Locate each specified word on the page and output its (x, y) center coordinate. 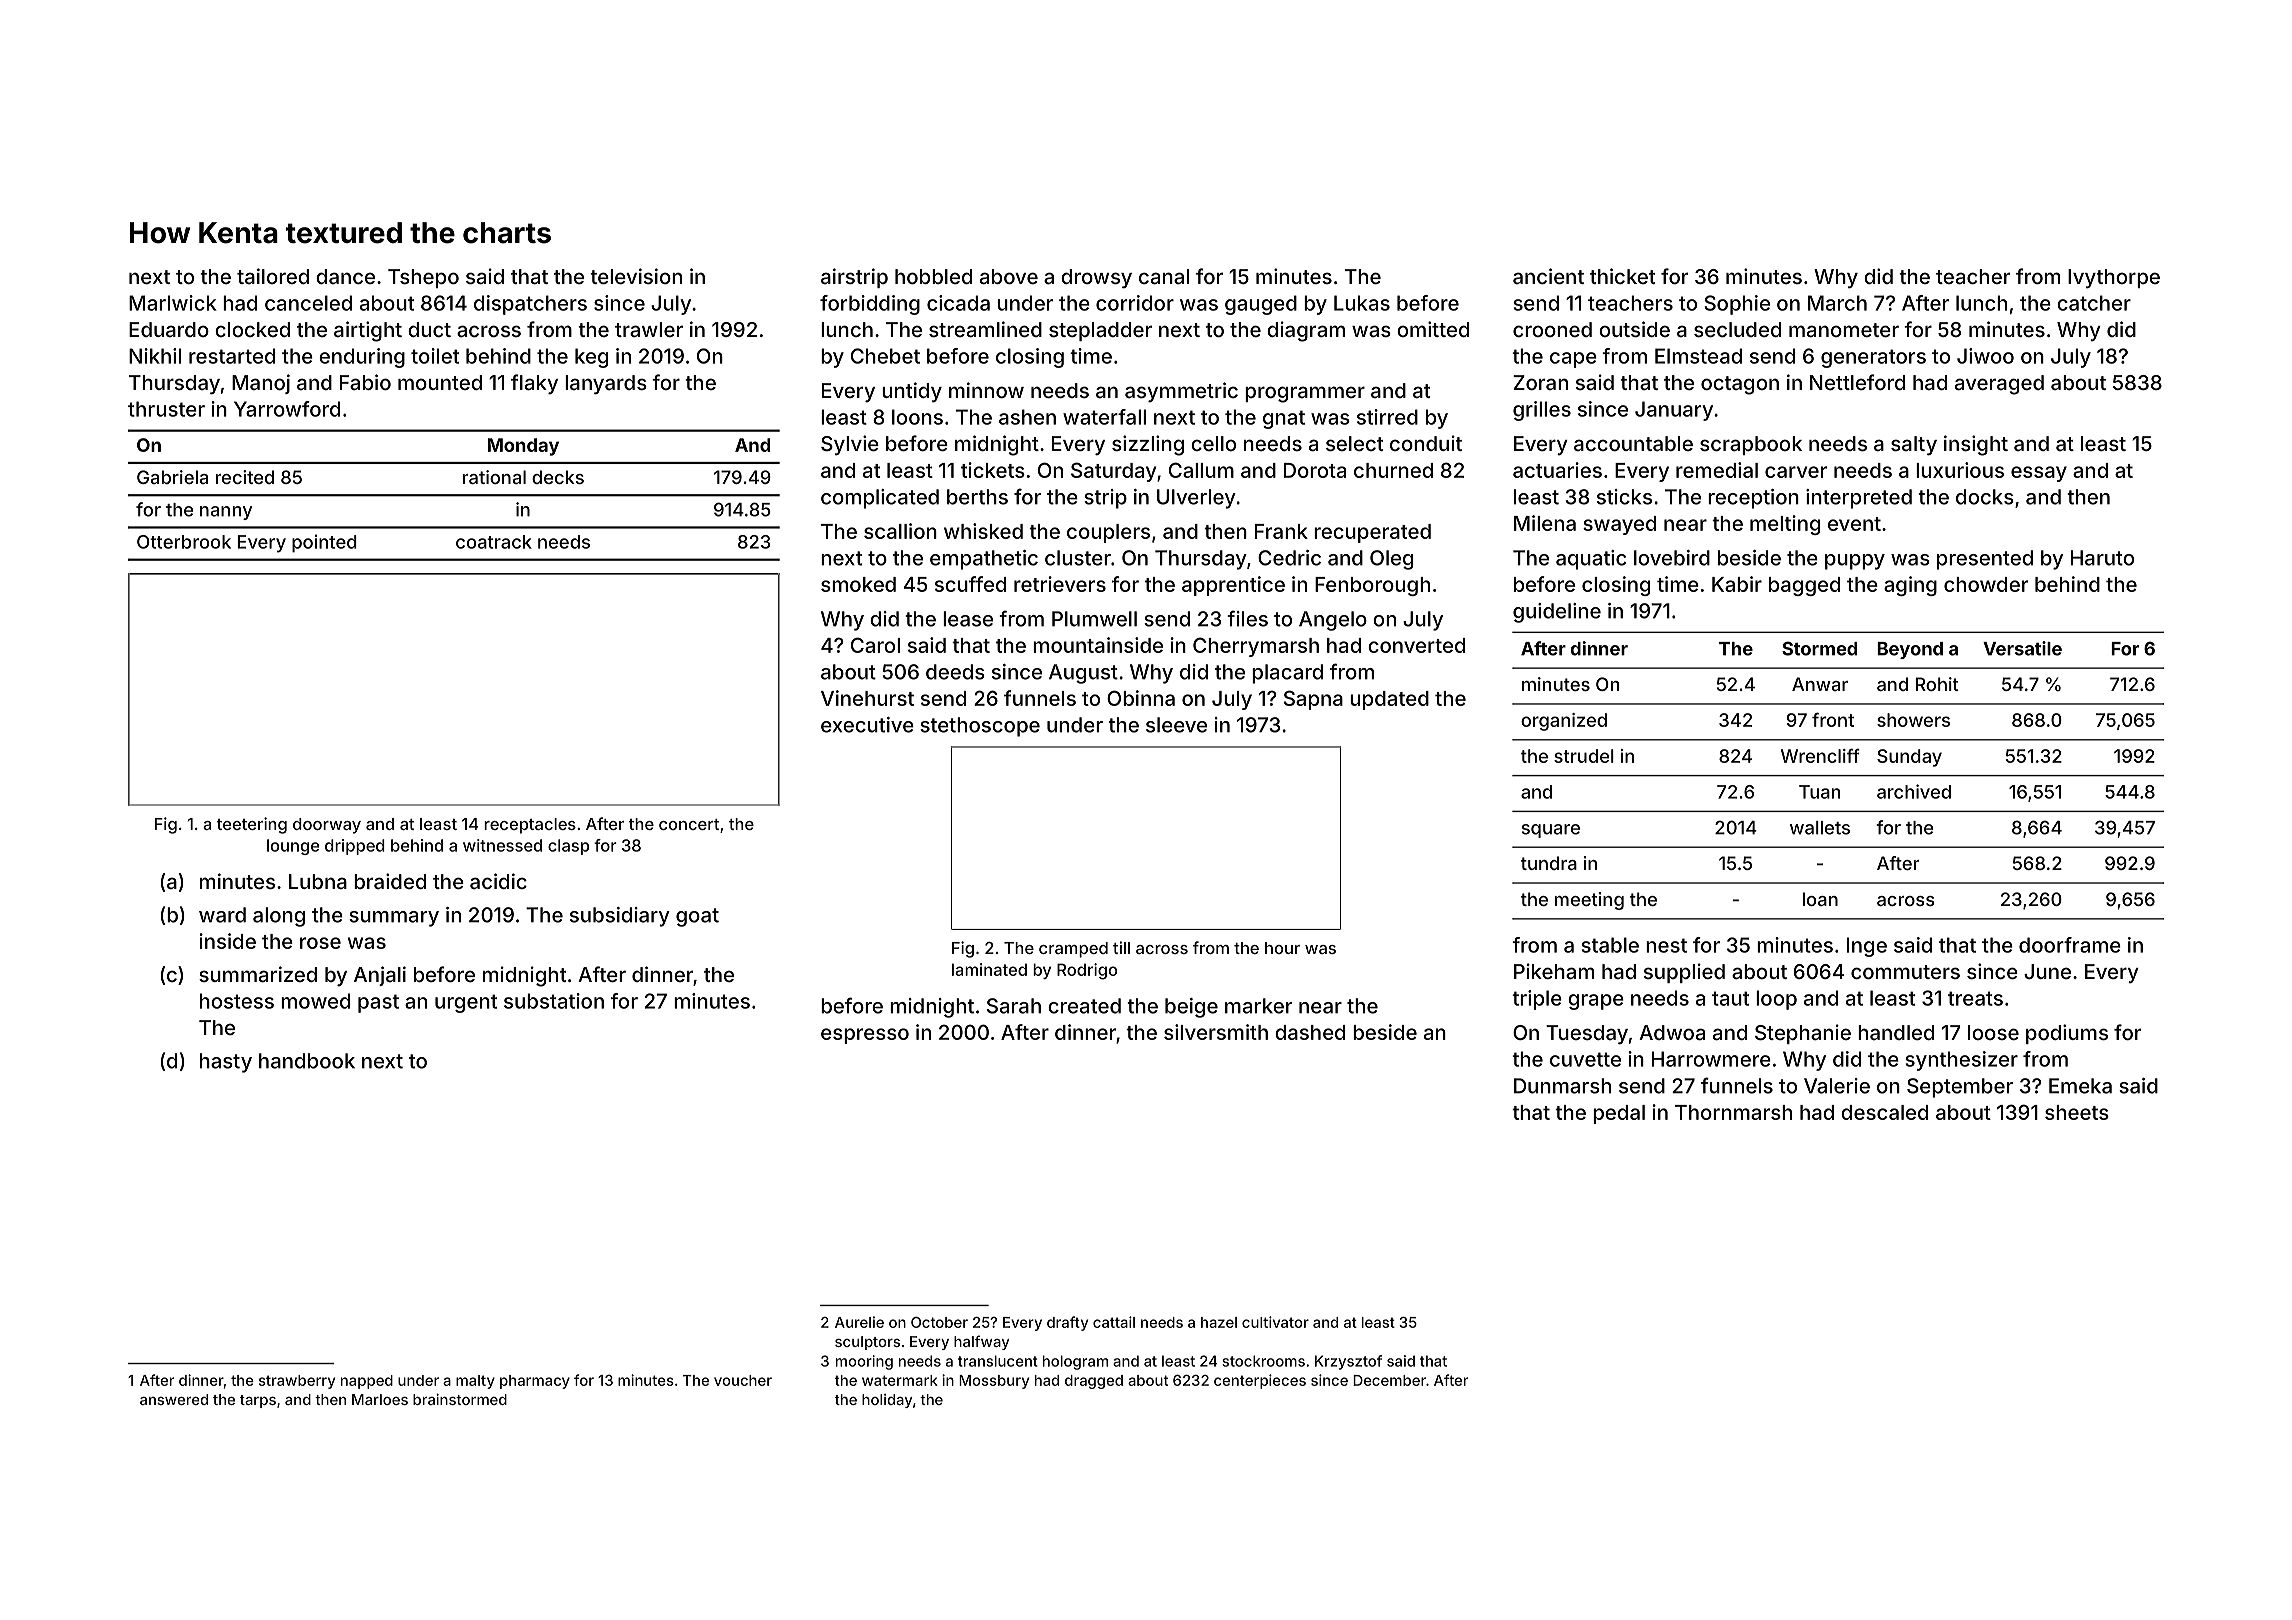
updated (1389, 700)
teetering (252, 825)
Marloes (380, 1399)
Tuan (1819, 792)
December (1389, 1380)
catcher (2094, 303)
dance (345, 276)
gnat (1284, 419)
